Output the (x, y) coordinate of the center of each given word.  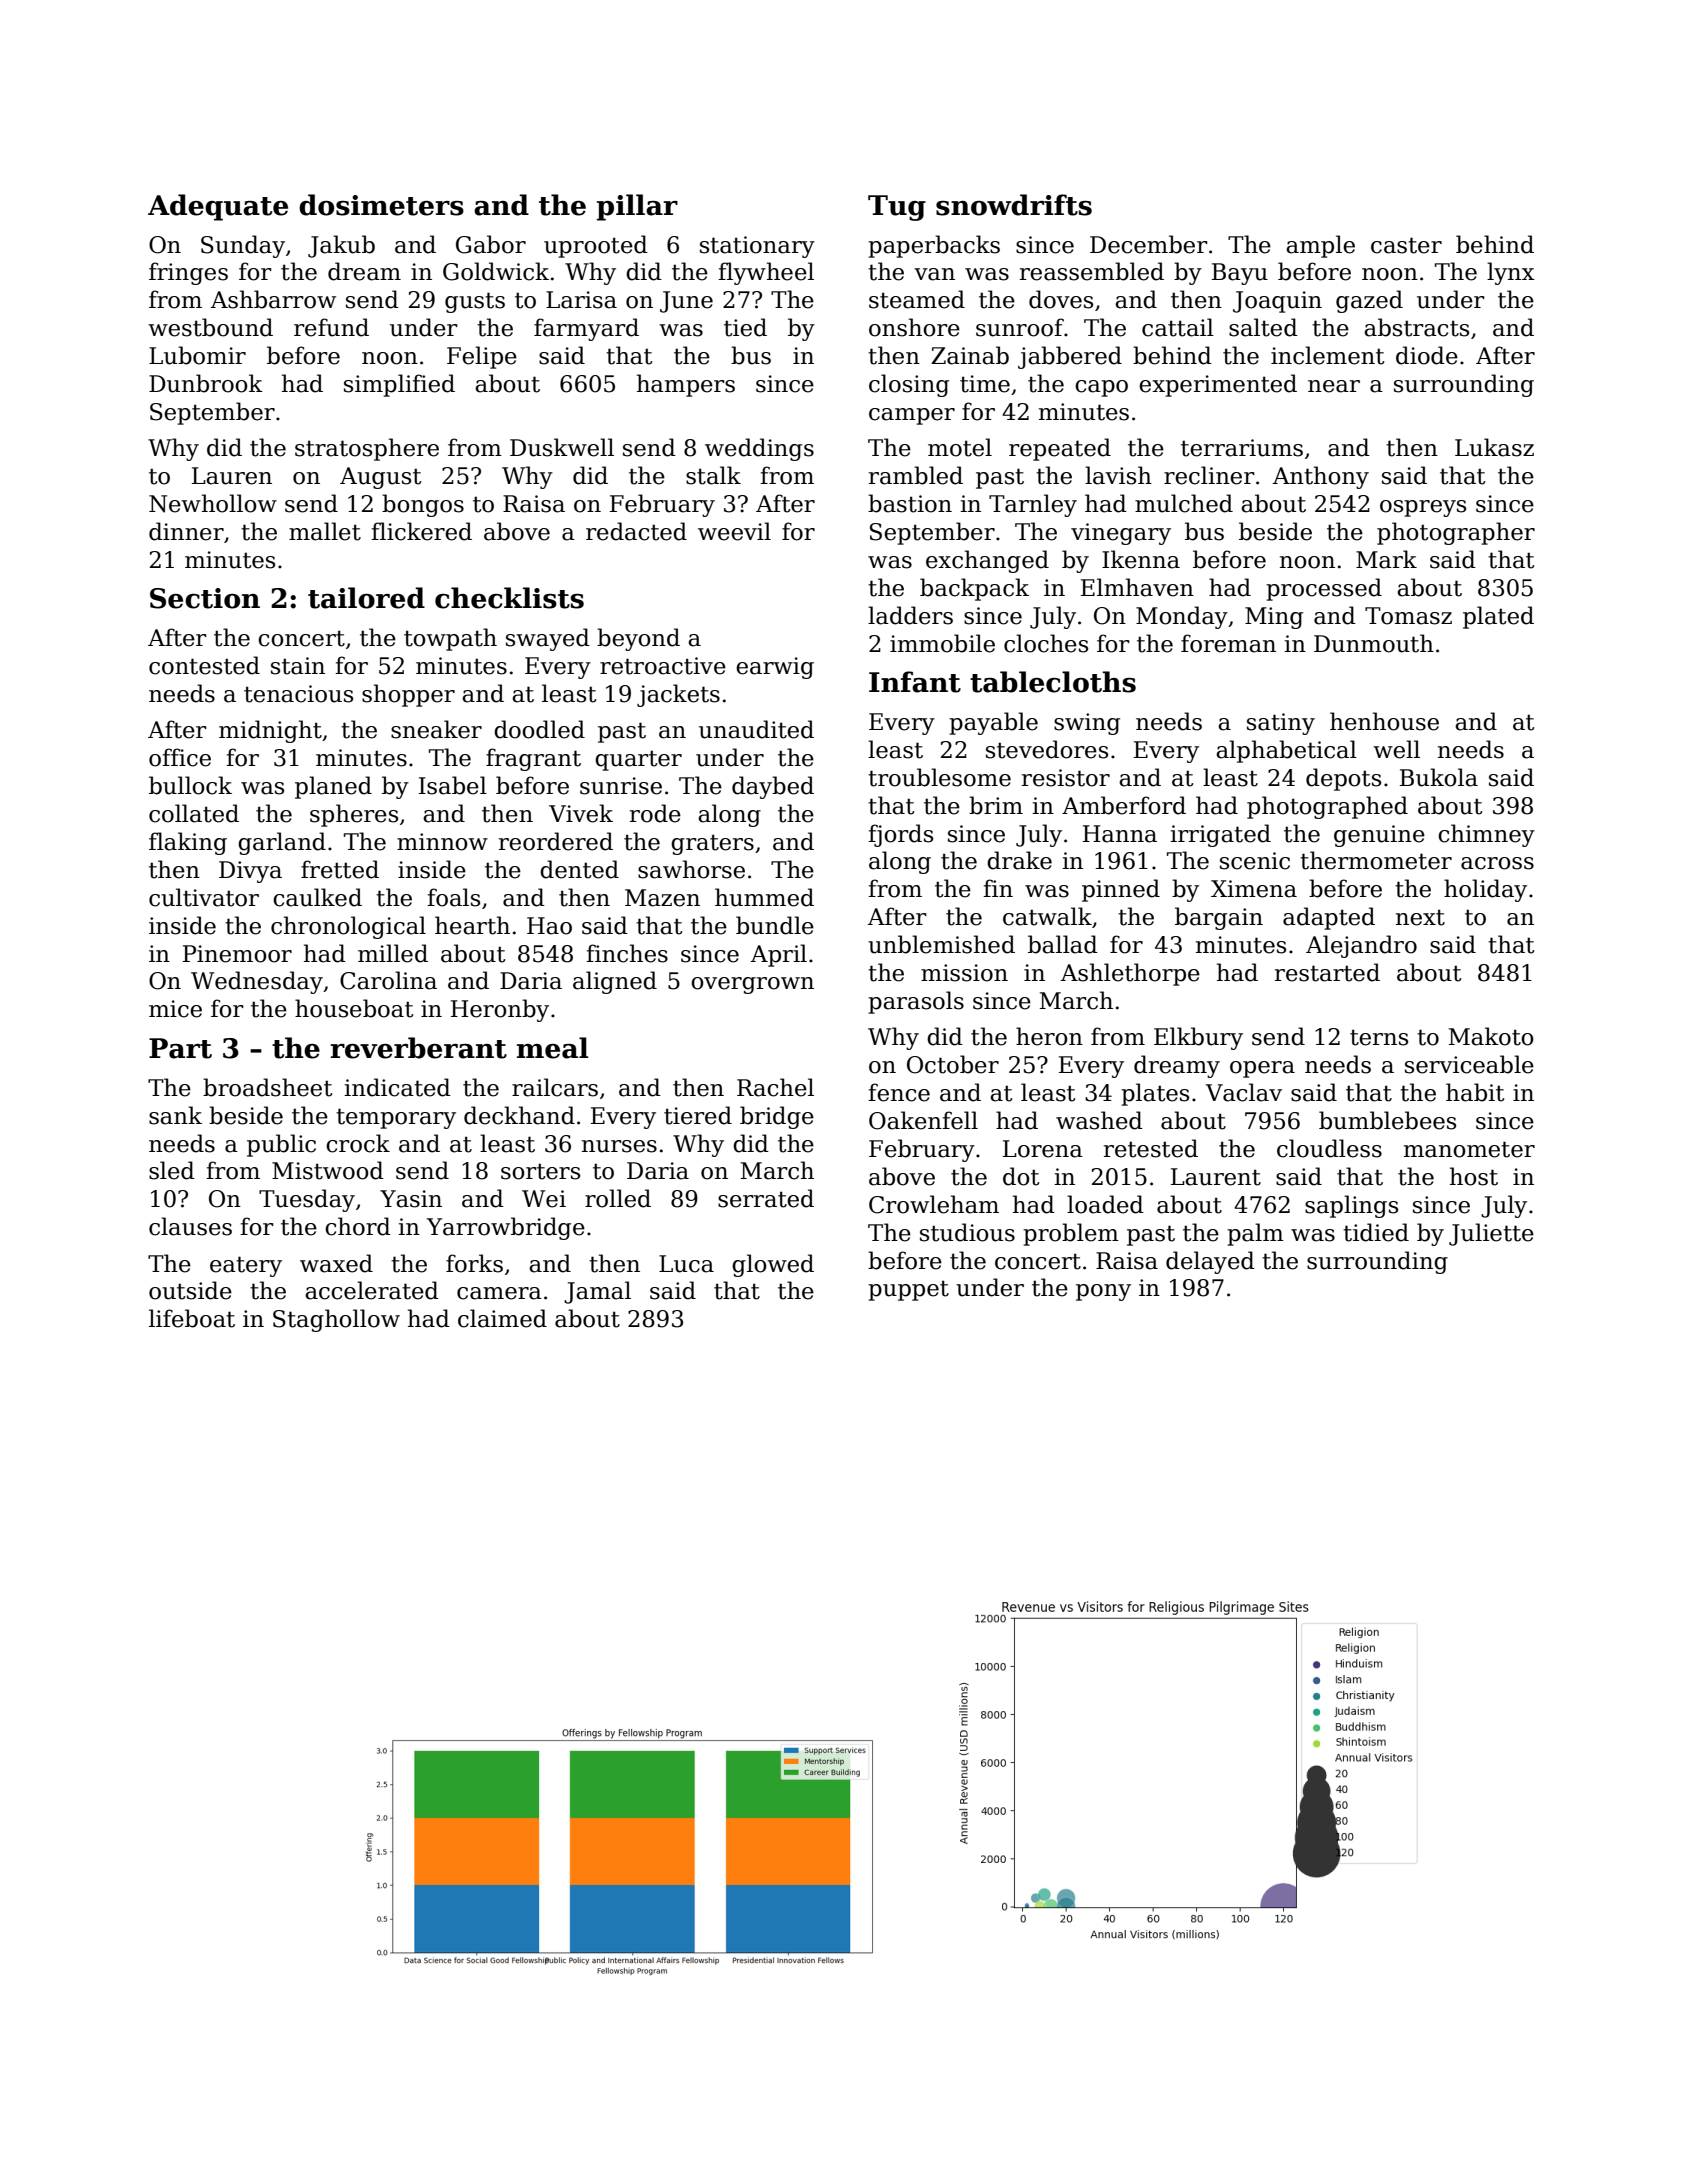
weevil (734, 531)
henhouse (1384, 721)
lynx (1511, 273)
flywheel (766, 273)
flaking (188, 843)
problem (1071, 1234)
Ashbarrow (273, 299)
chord (358, 1226)
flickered (421, 531)
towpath (450, 639)
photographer (1456, 533)
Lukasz (1494, 447)
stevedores (1047, 749)
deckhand (519, 1115)
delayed (1210, 1262)
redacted (636, 531)
